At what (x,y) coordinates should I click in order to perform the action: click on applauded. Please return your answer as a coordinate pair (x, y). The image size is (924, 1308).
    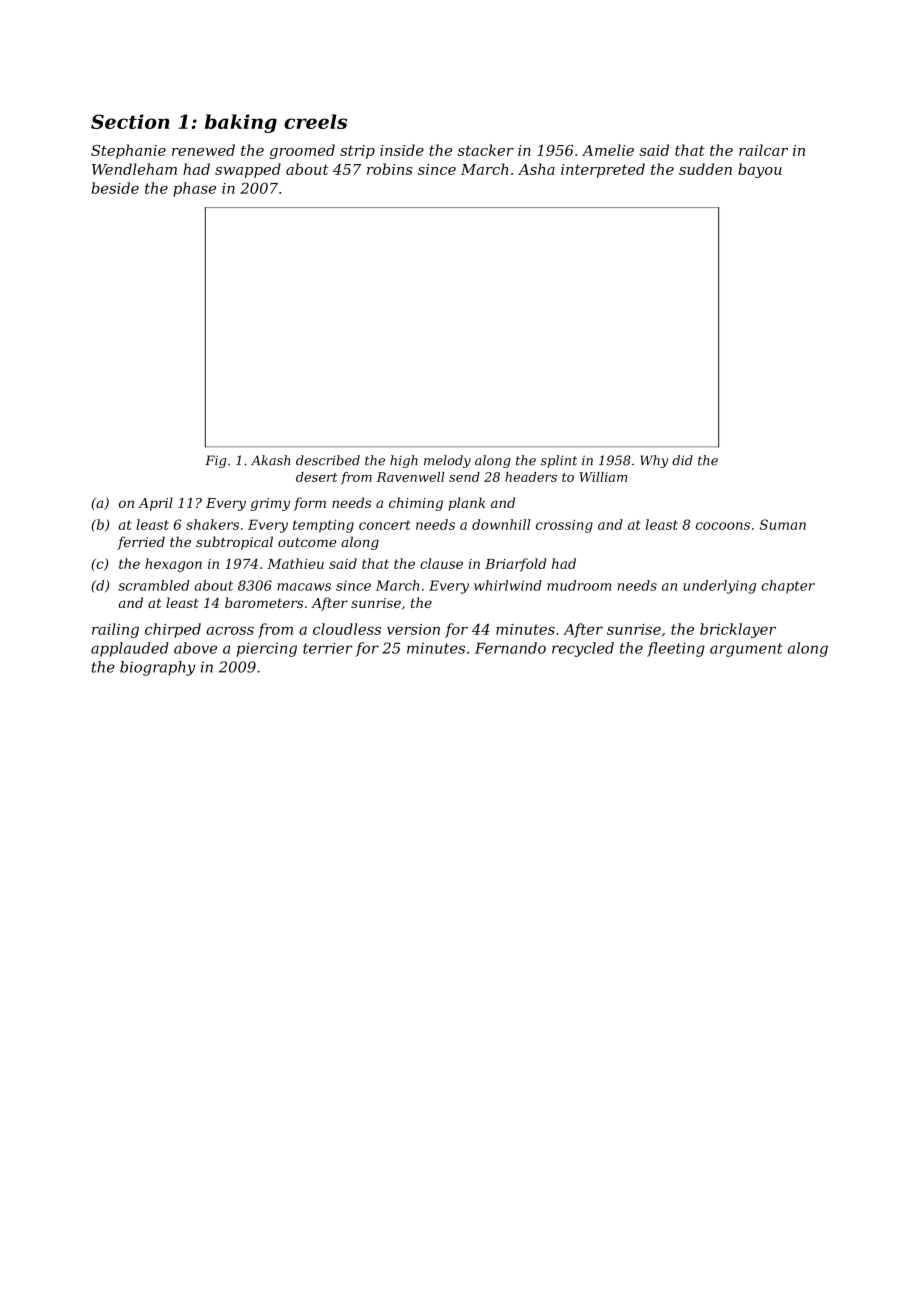
    Looking at the image, I should click on (130, 649).
